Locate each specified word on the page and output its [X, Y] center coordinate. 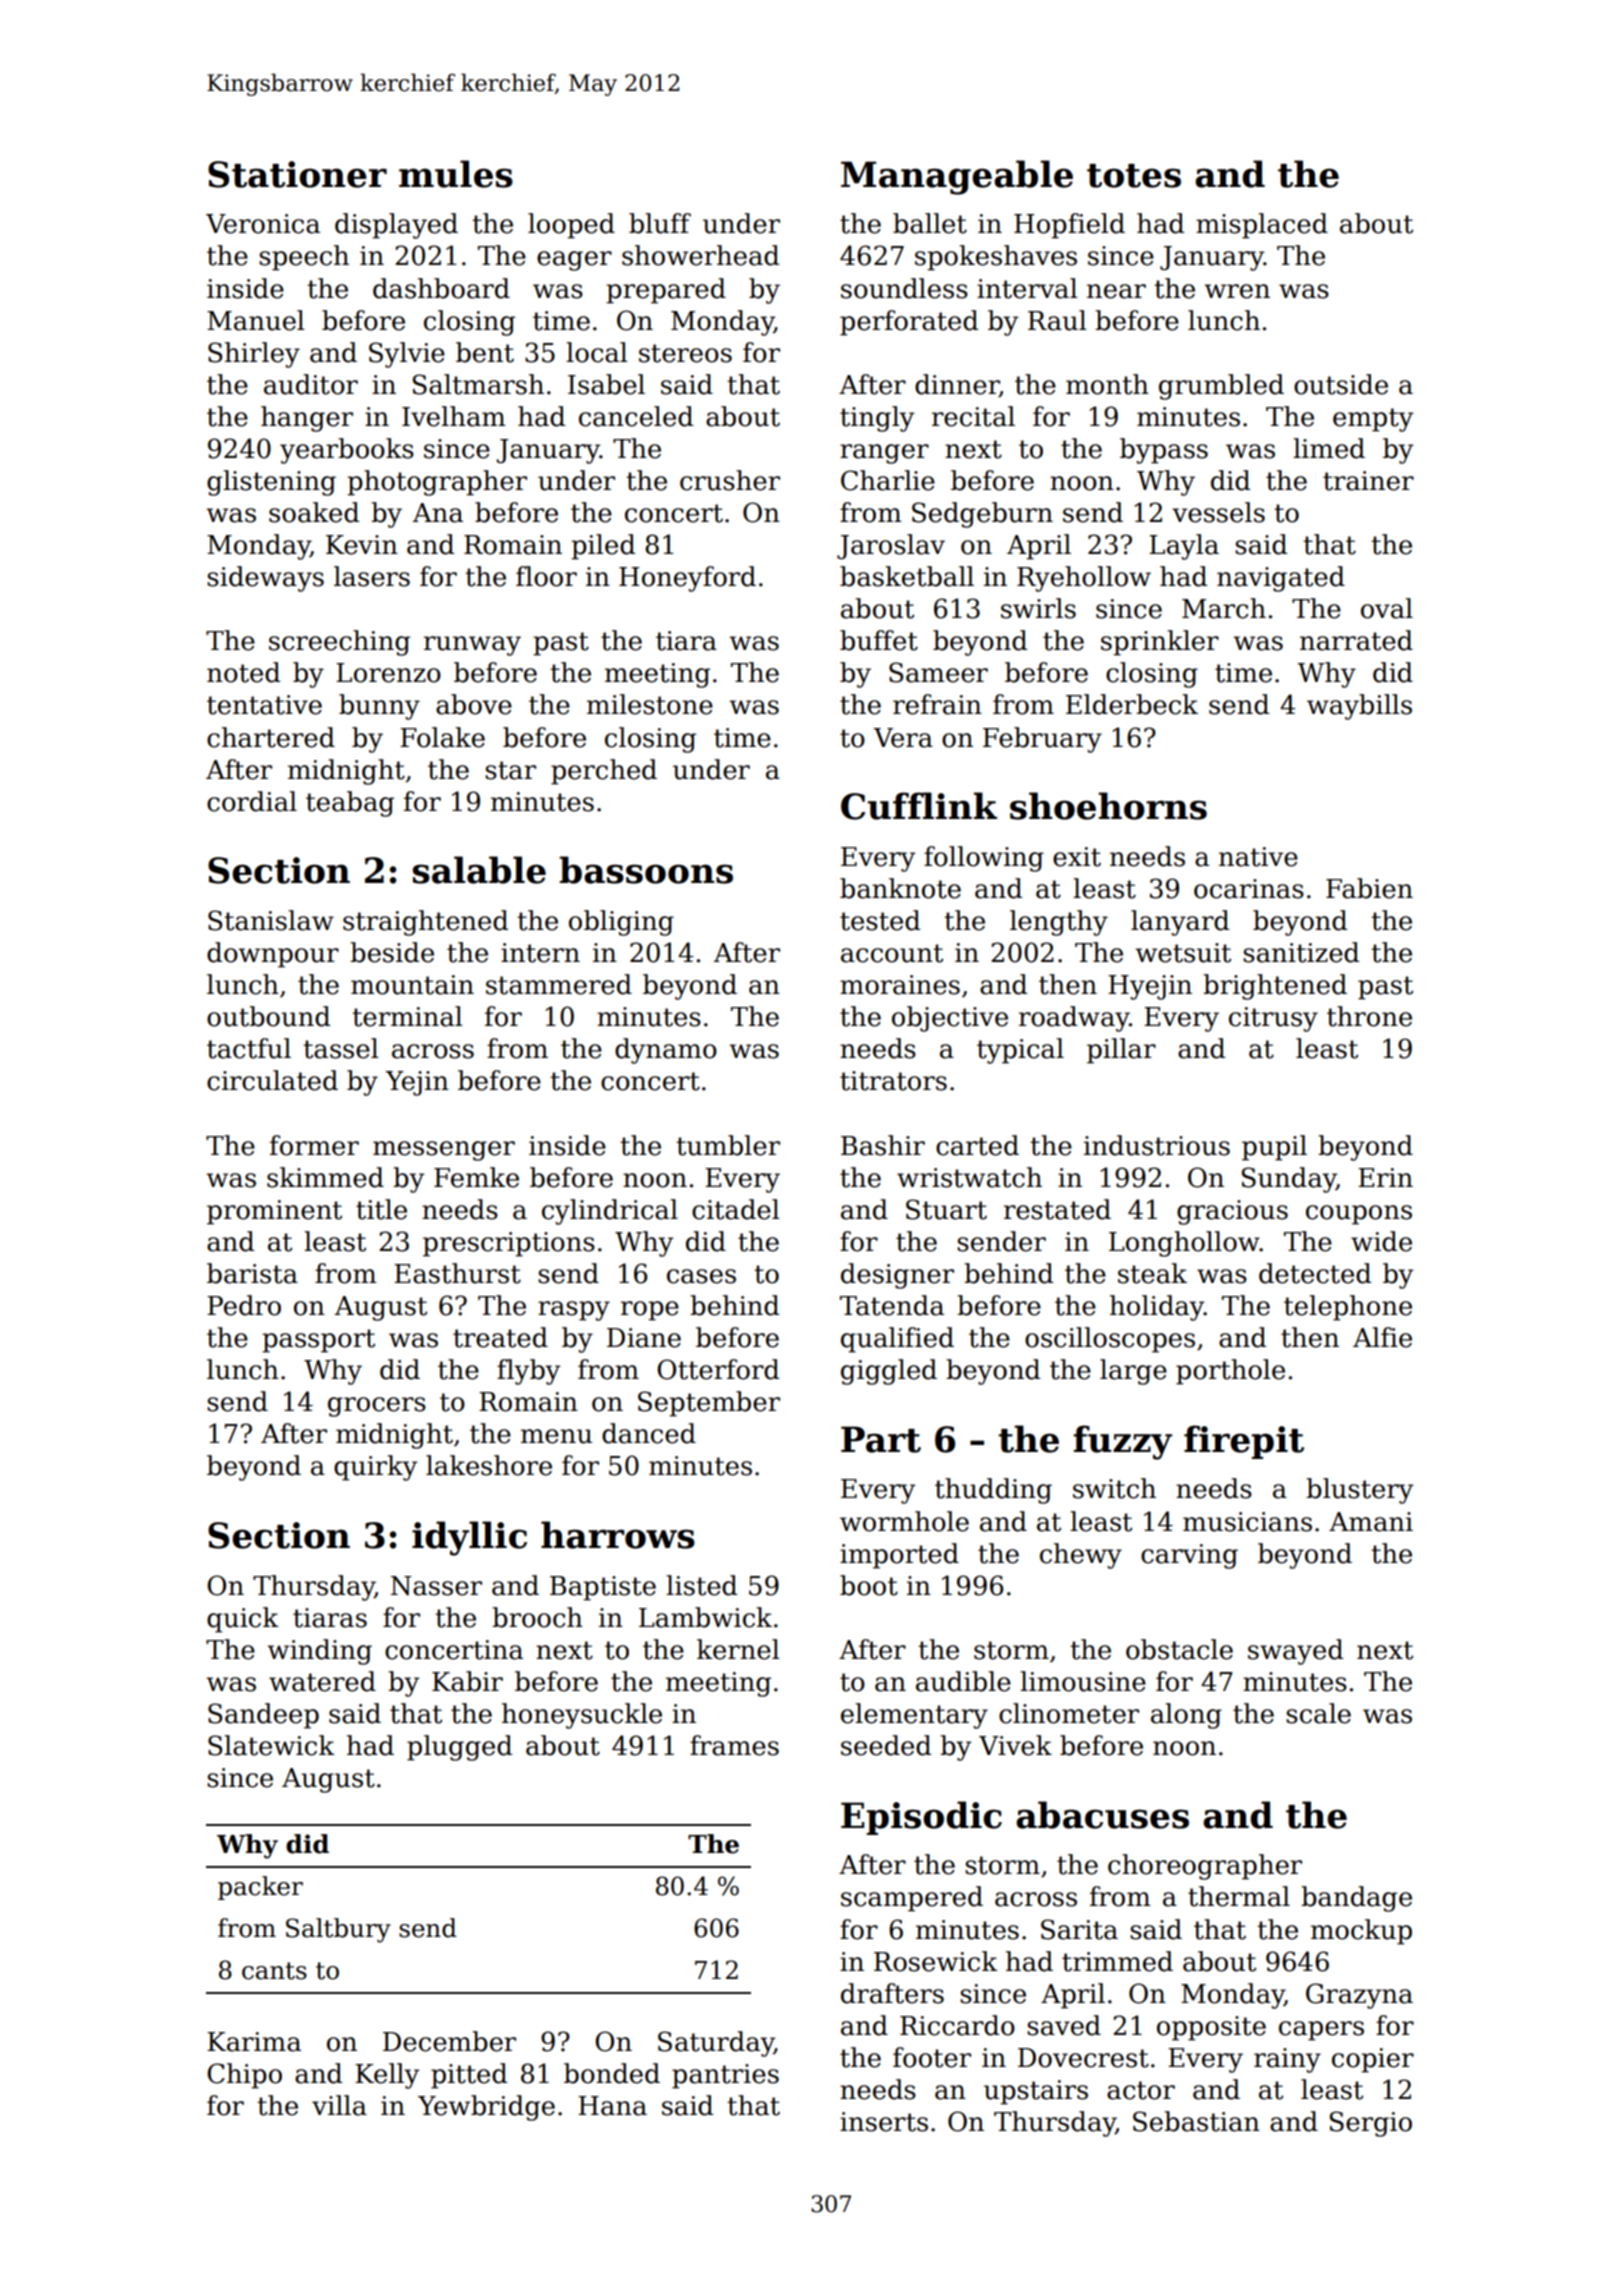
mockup [1361, 1932]
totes [1134, 176]
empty [1373, 420]
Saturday [716, 2044]
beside [392, 952]
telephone [1348, 1308]
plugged [459, 1748]
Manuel [256, 320]
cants [274, 1971]
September [709, 1404]
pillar [1121, 1051]
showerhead [700, 255]
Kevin [362, 545]
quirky [375, 1468]
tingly [877, 419]
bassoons [646, 870]
